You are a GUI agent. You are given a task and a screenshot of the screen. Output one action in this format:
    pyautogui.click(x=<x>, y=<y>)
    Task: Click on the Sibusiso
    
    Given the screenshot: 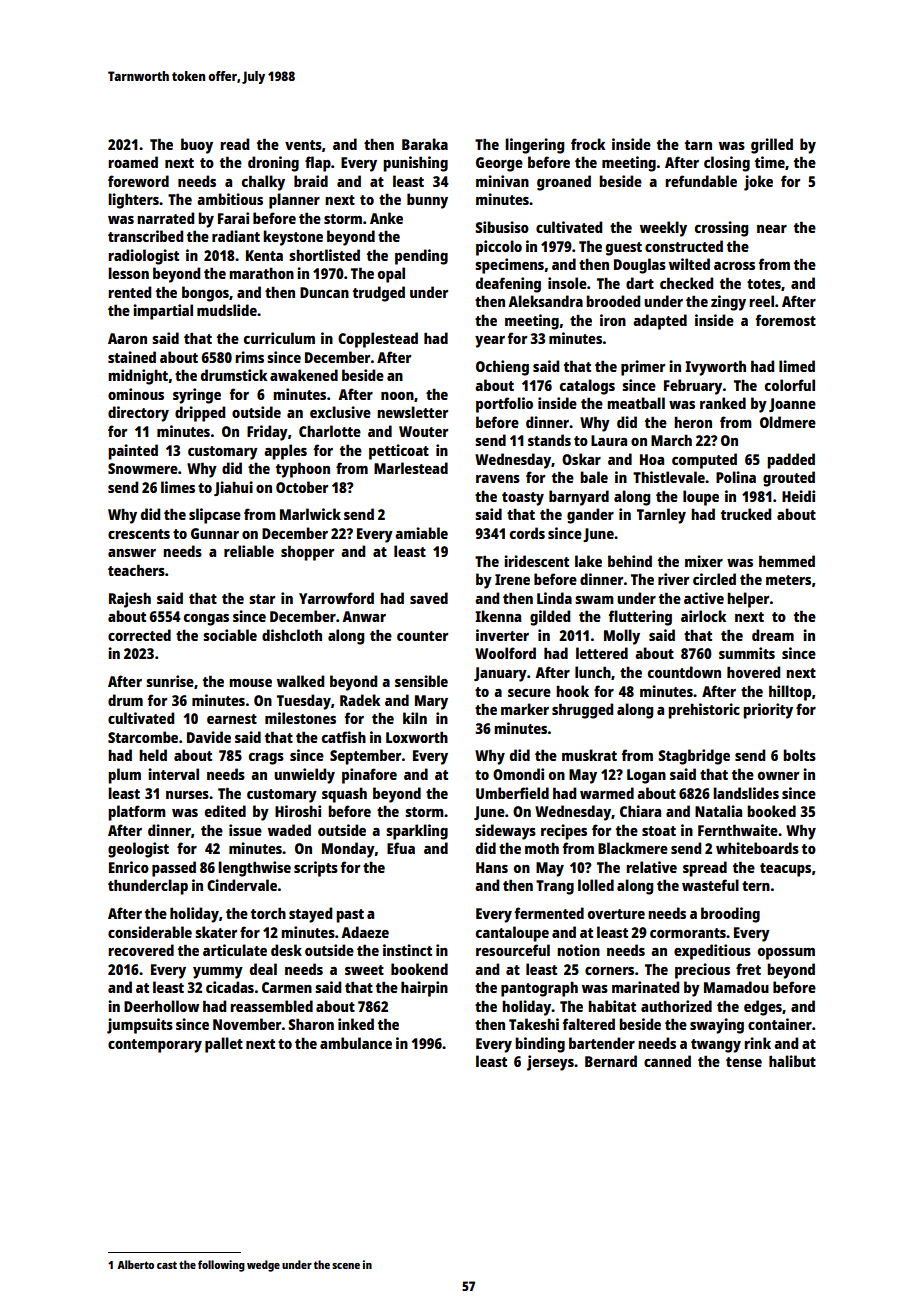 What is the action you would take?
    pyautogui.click(x=502, y=227)
